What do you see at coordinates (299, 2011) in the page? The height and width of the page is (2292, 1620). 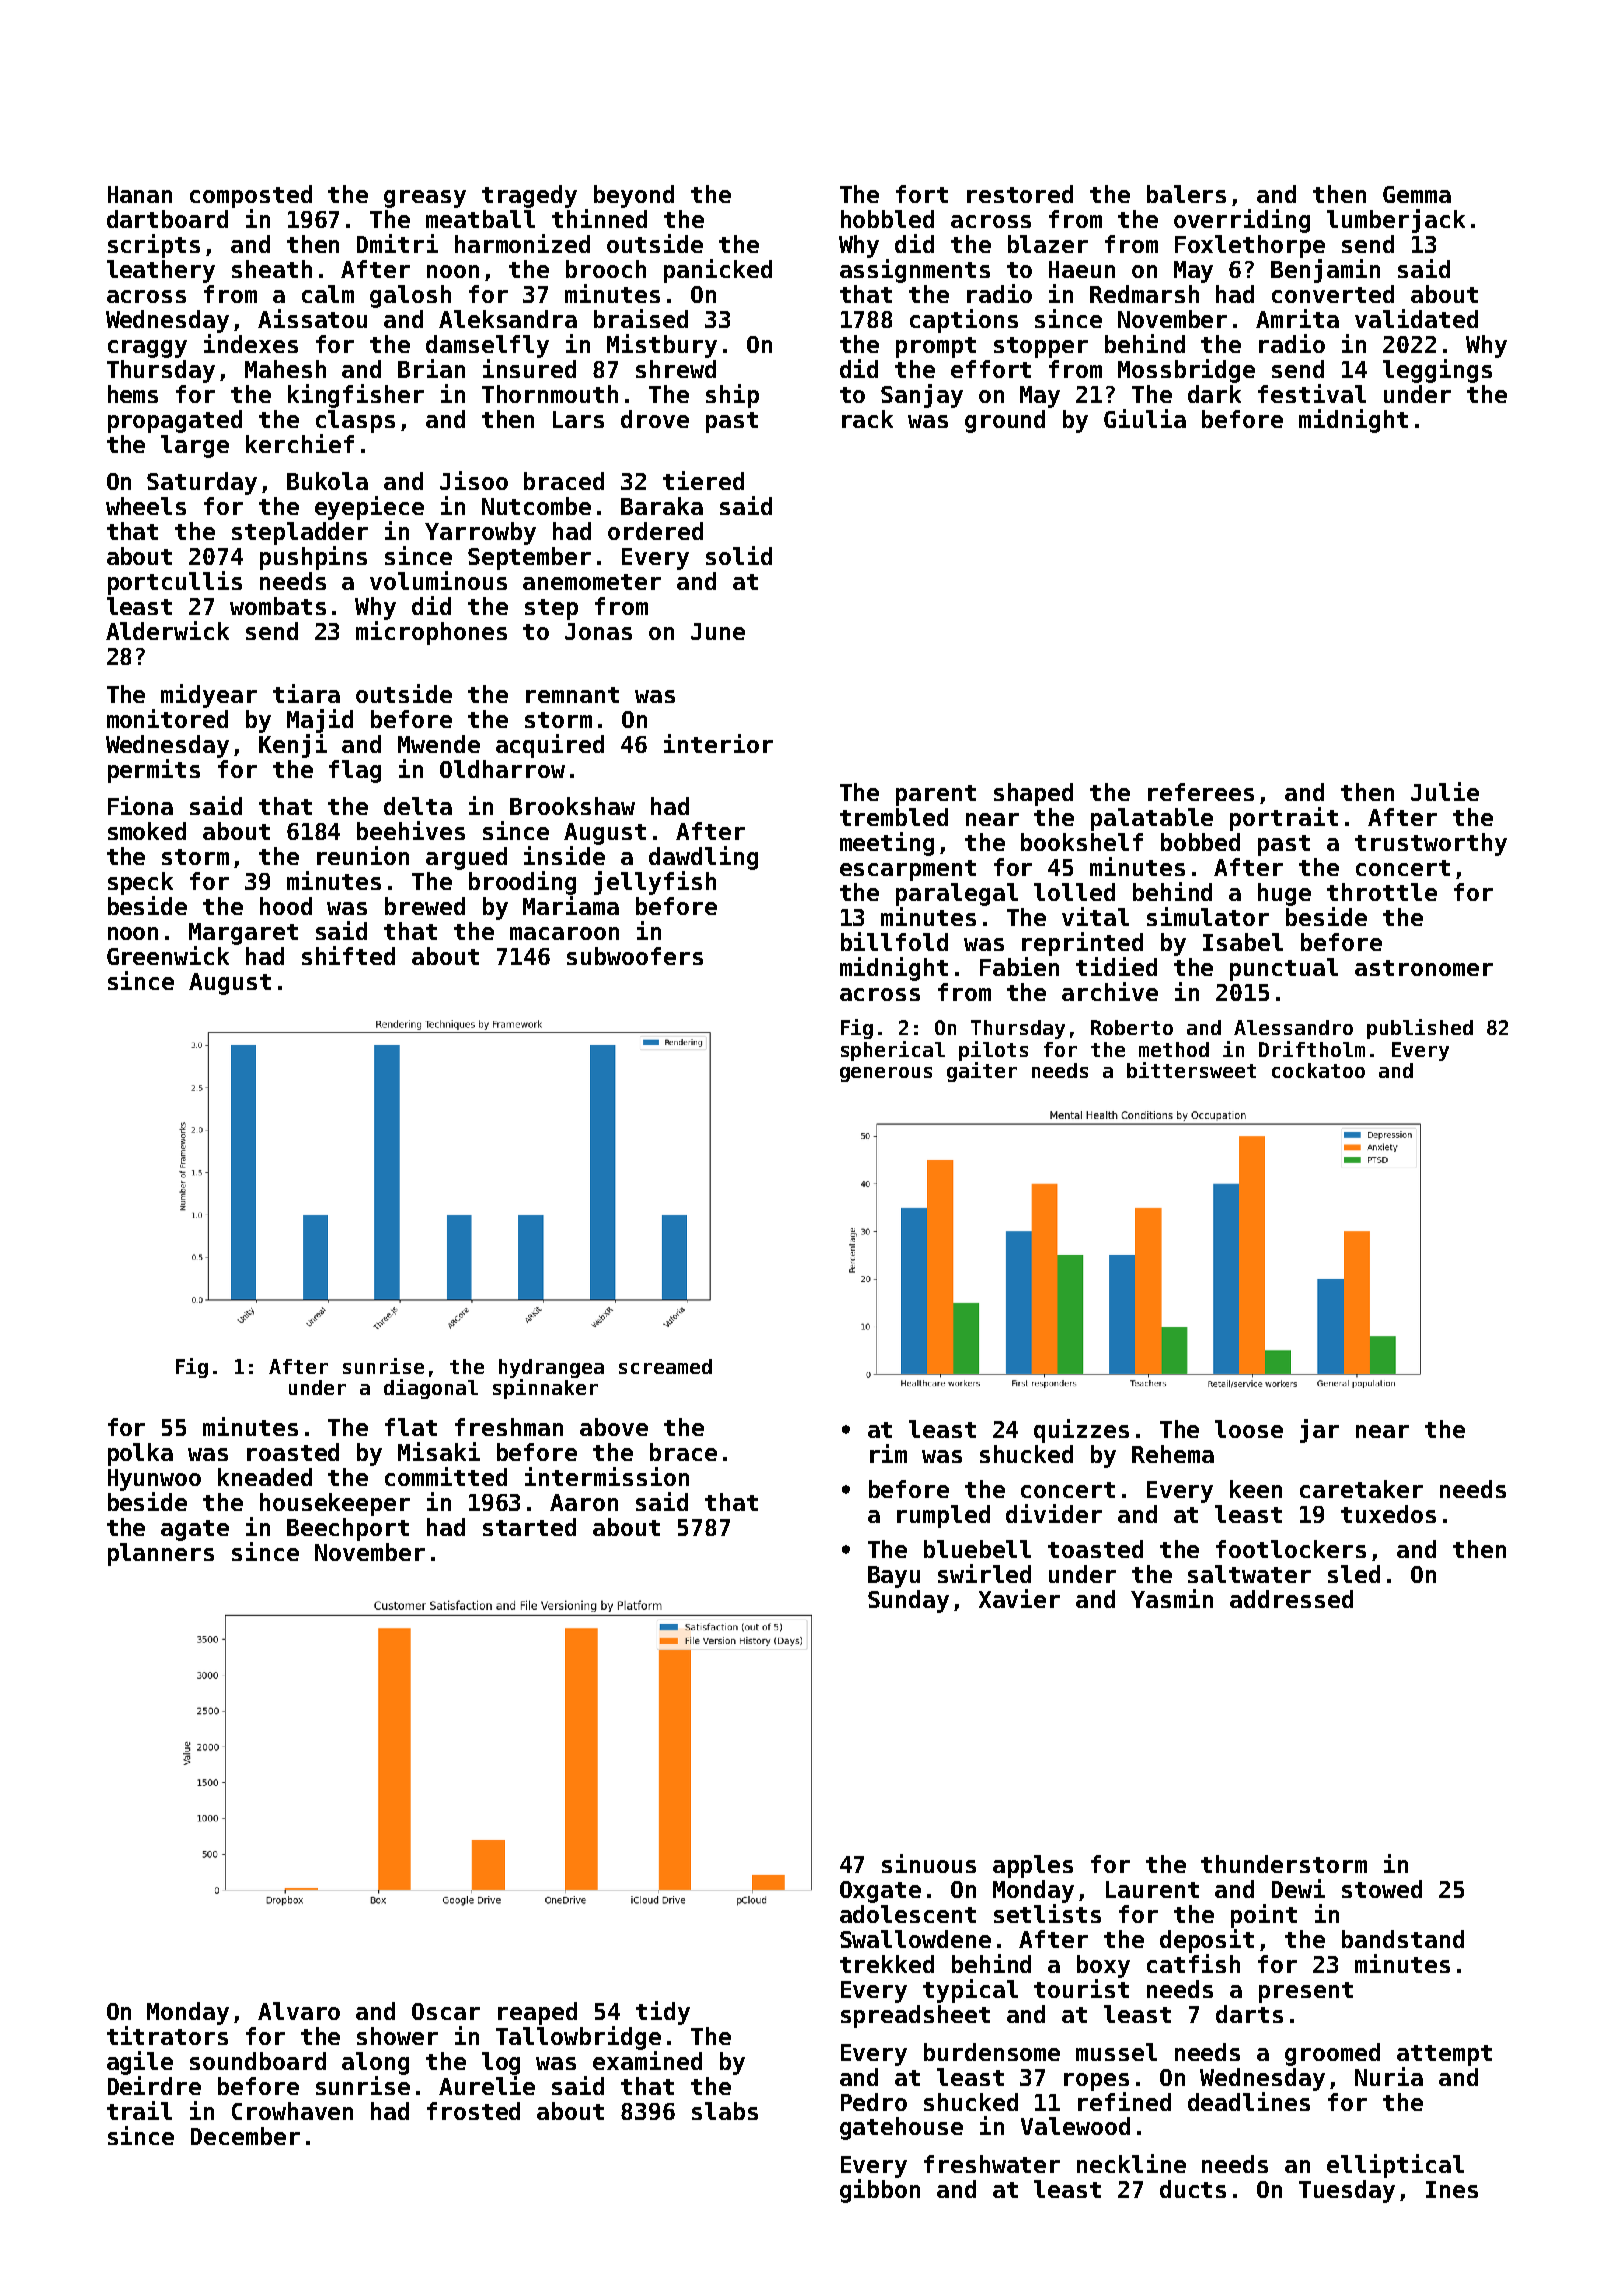 I see `Alvaro` at bounding box center [299, 2011].
